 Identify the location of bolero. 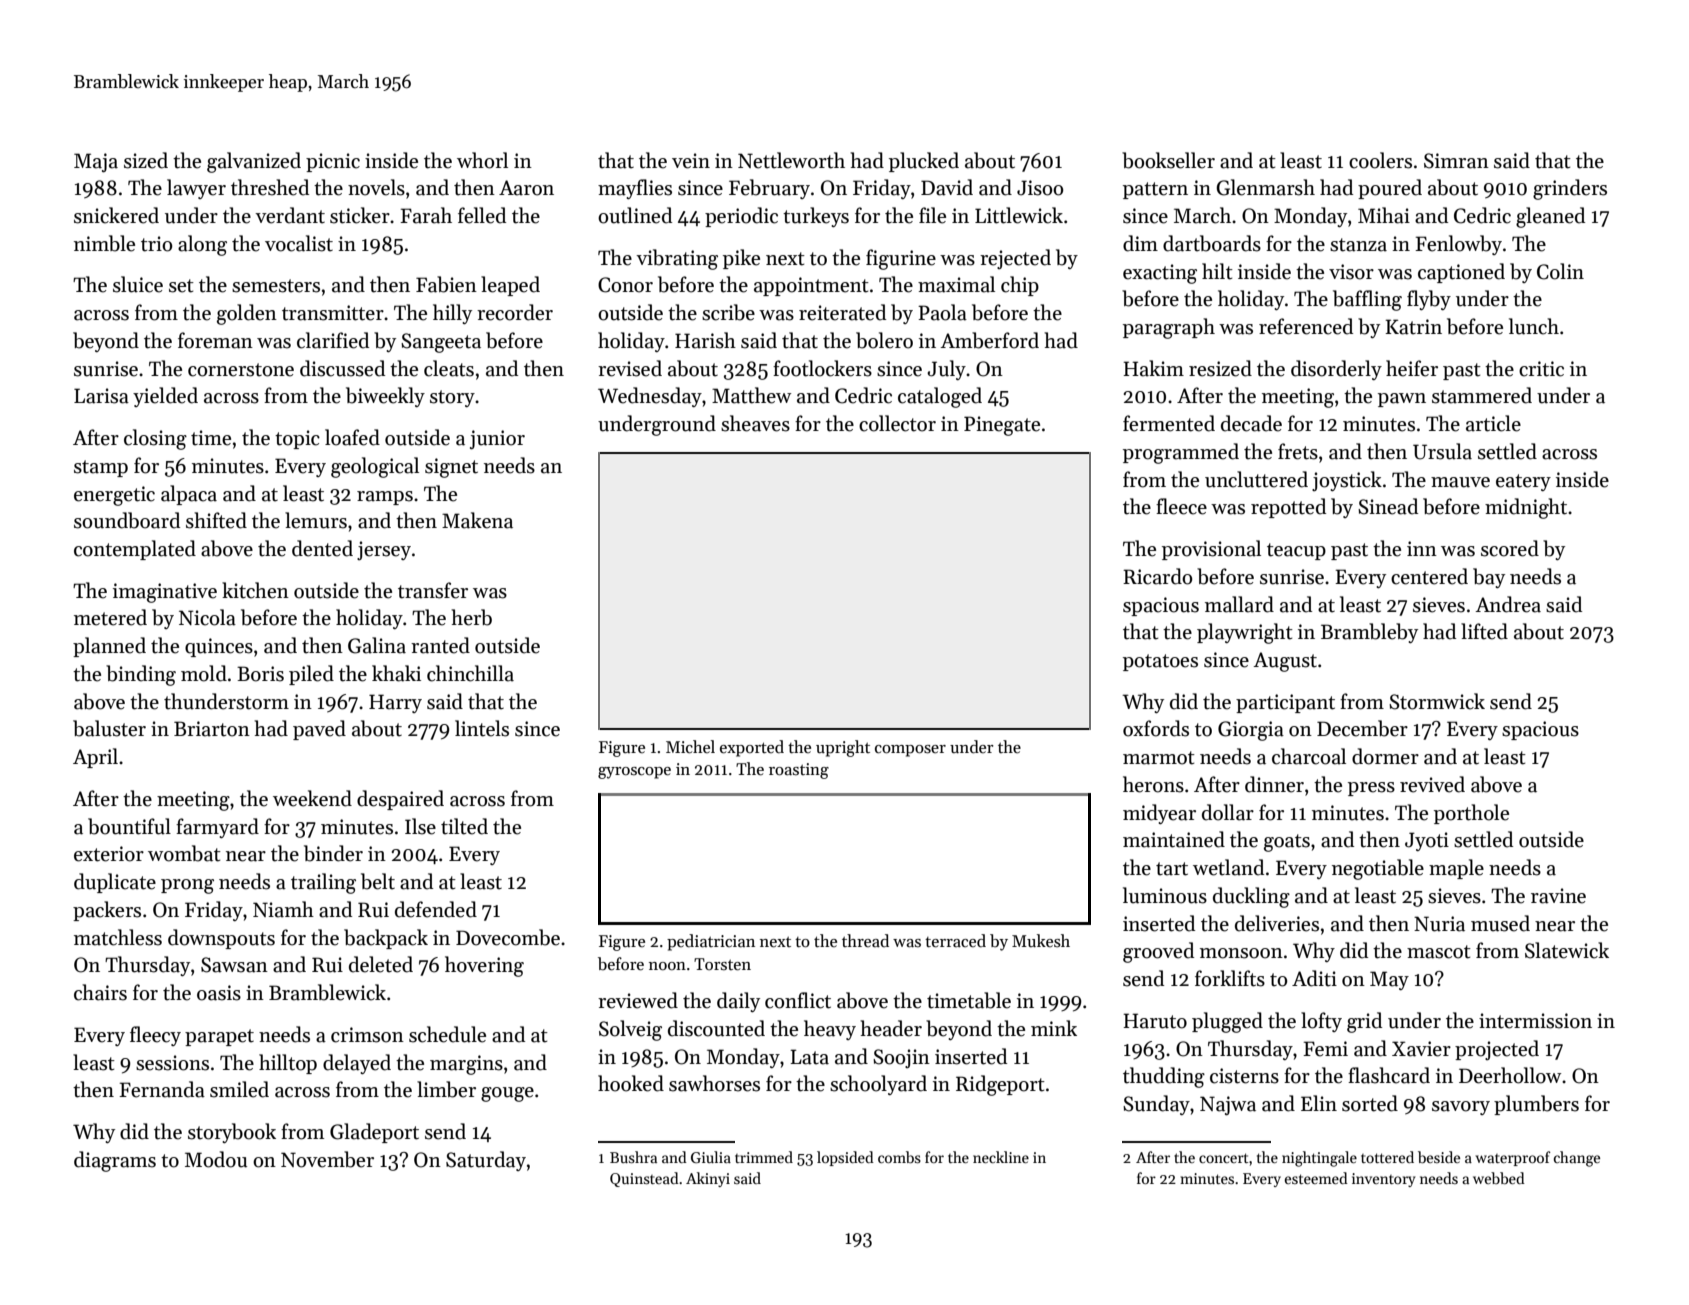
(884, 340).
